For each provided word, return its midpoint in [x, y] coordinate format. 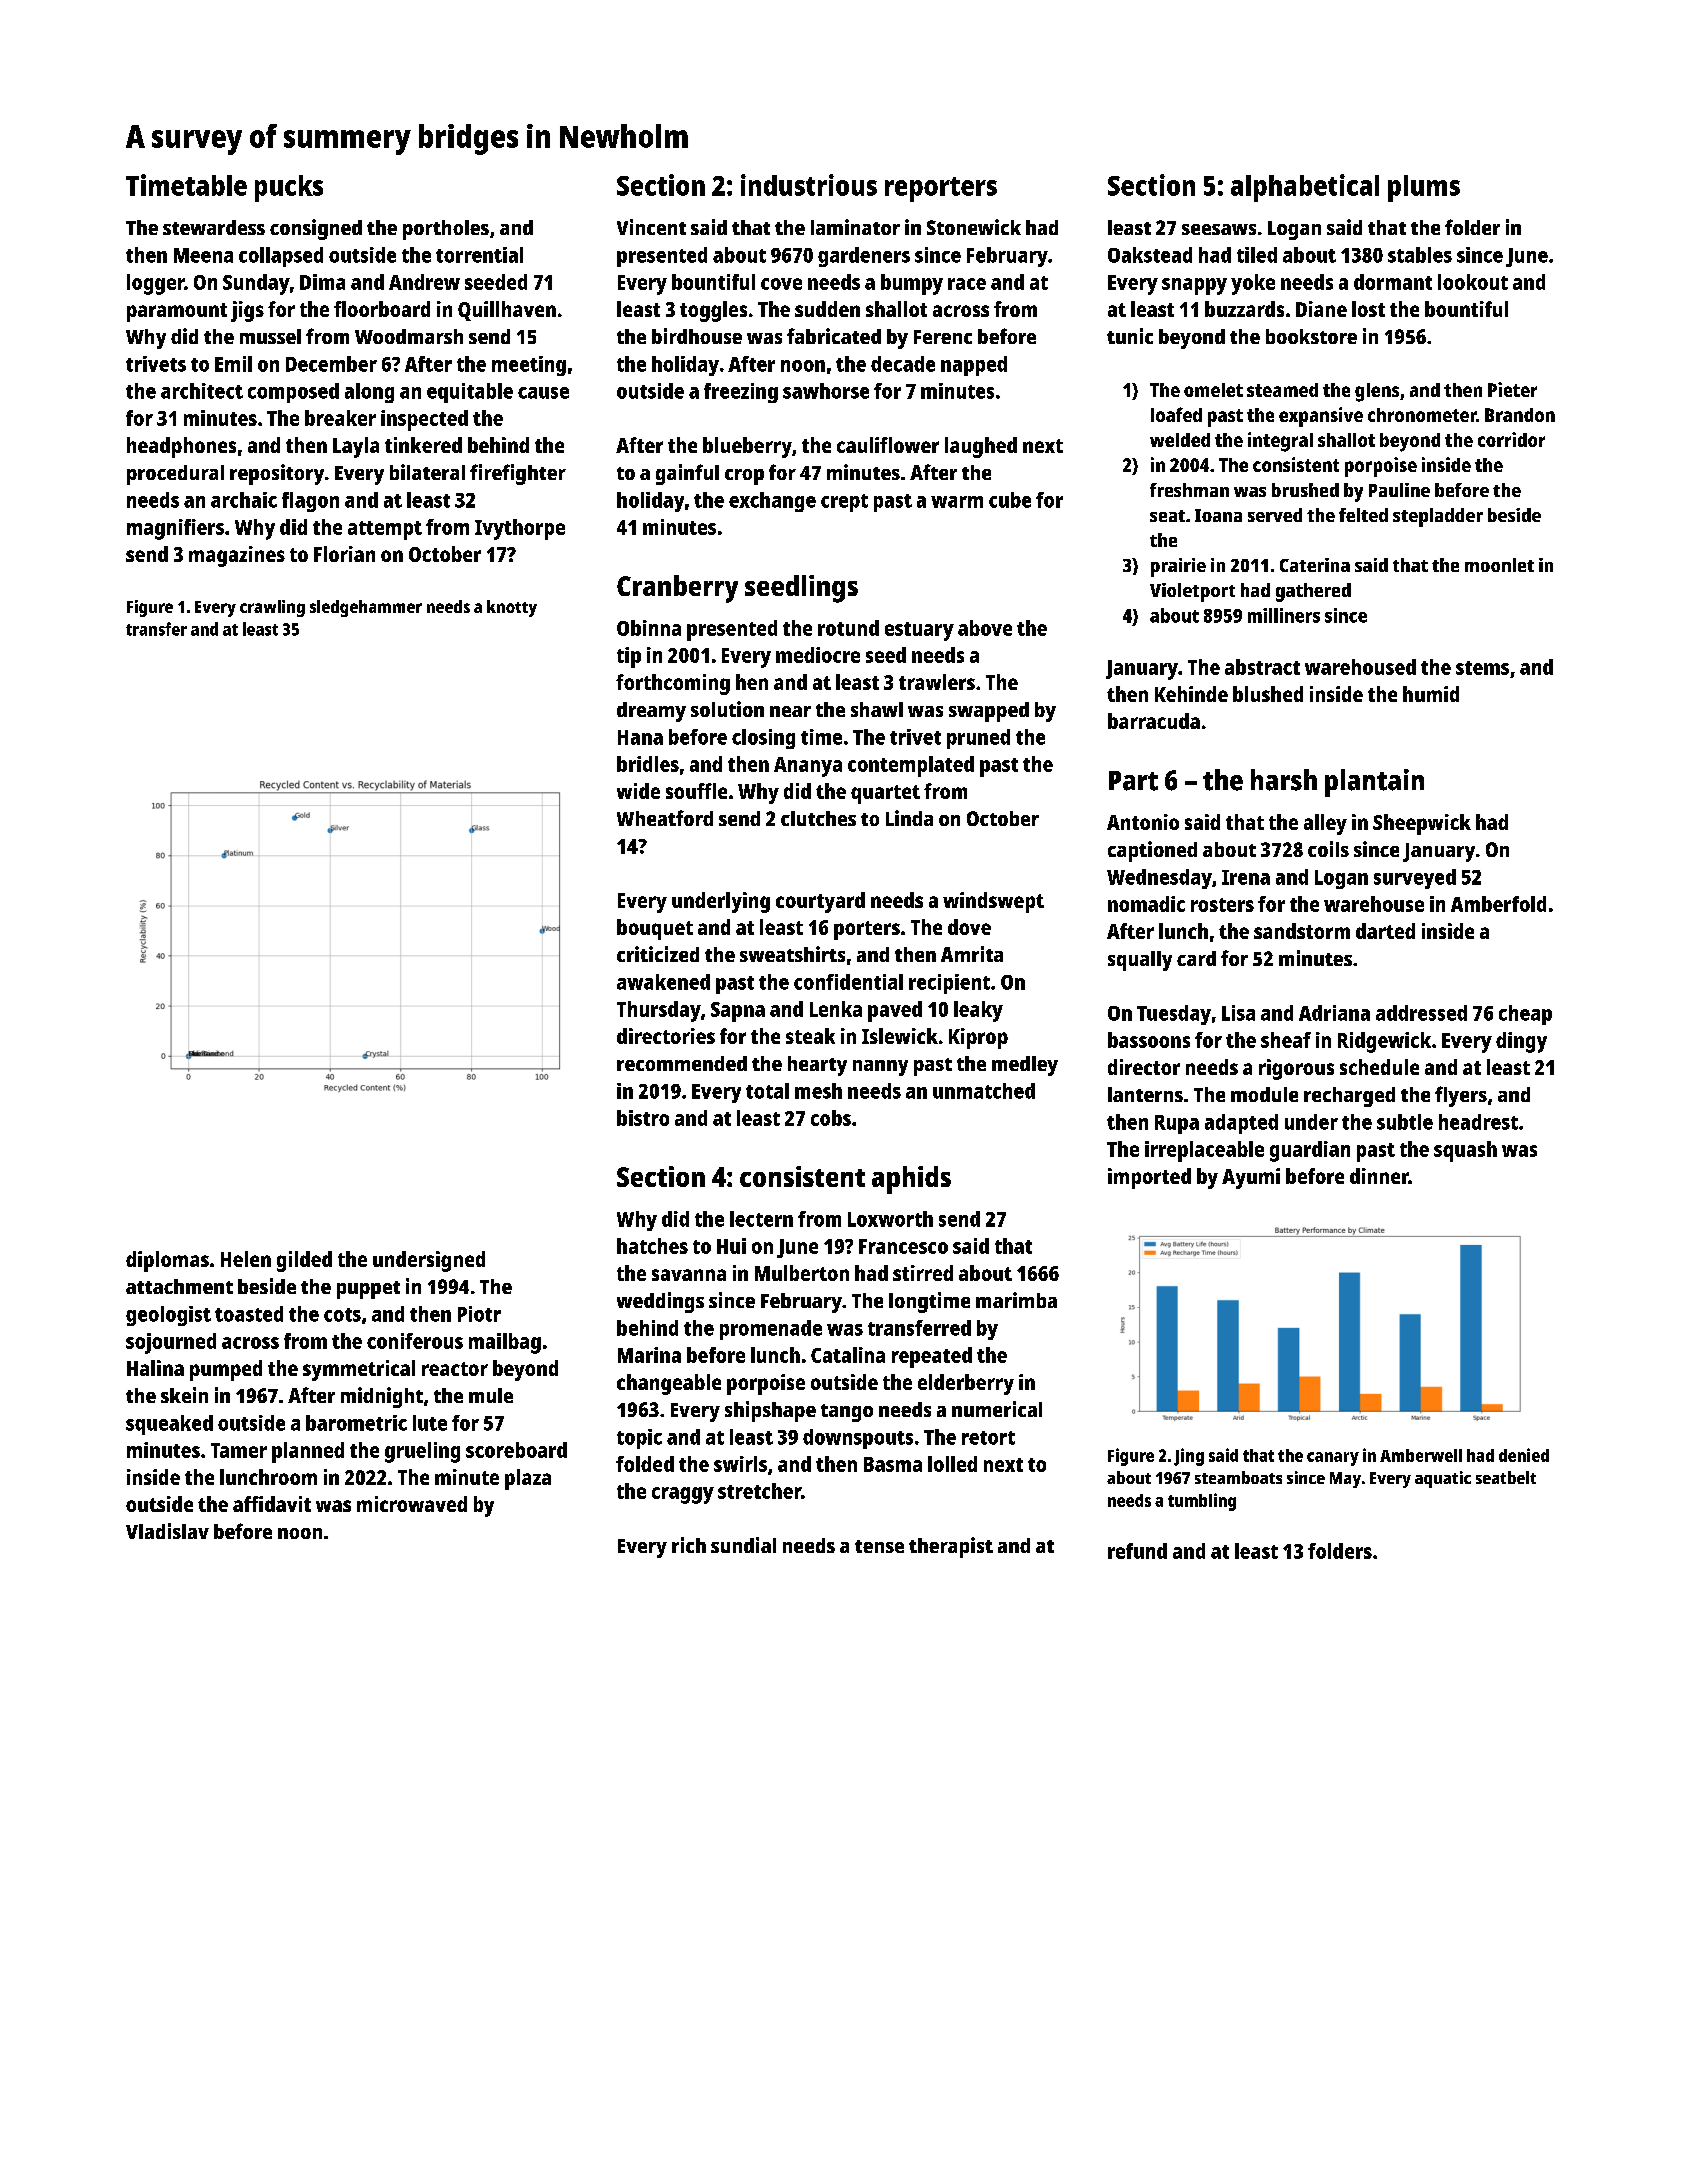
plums [1424, 188]
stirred [923, 1273]
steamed [1282, 390]
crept [844, 503]
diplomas [167, 1261]
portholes [446, 230]
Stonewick [974, 227]
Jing [1189, 1457]
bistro [643, 1118]
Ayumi [1251, 1178]
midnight [382, 1397]
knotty [512, 608]
